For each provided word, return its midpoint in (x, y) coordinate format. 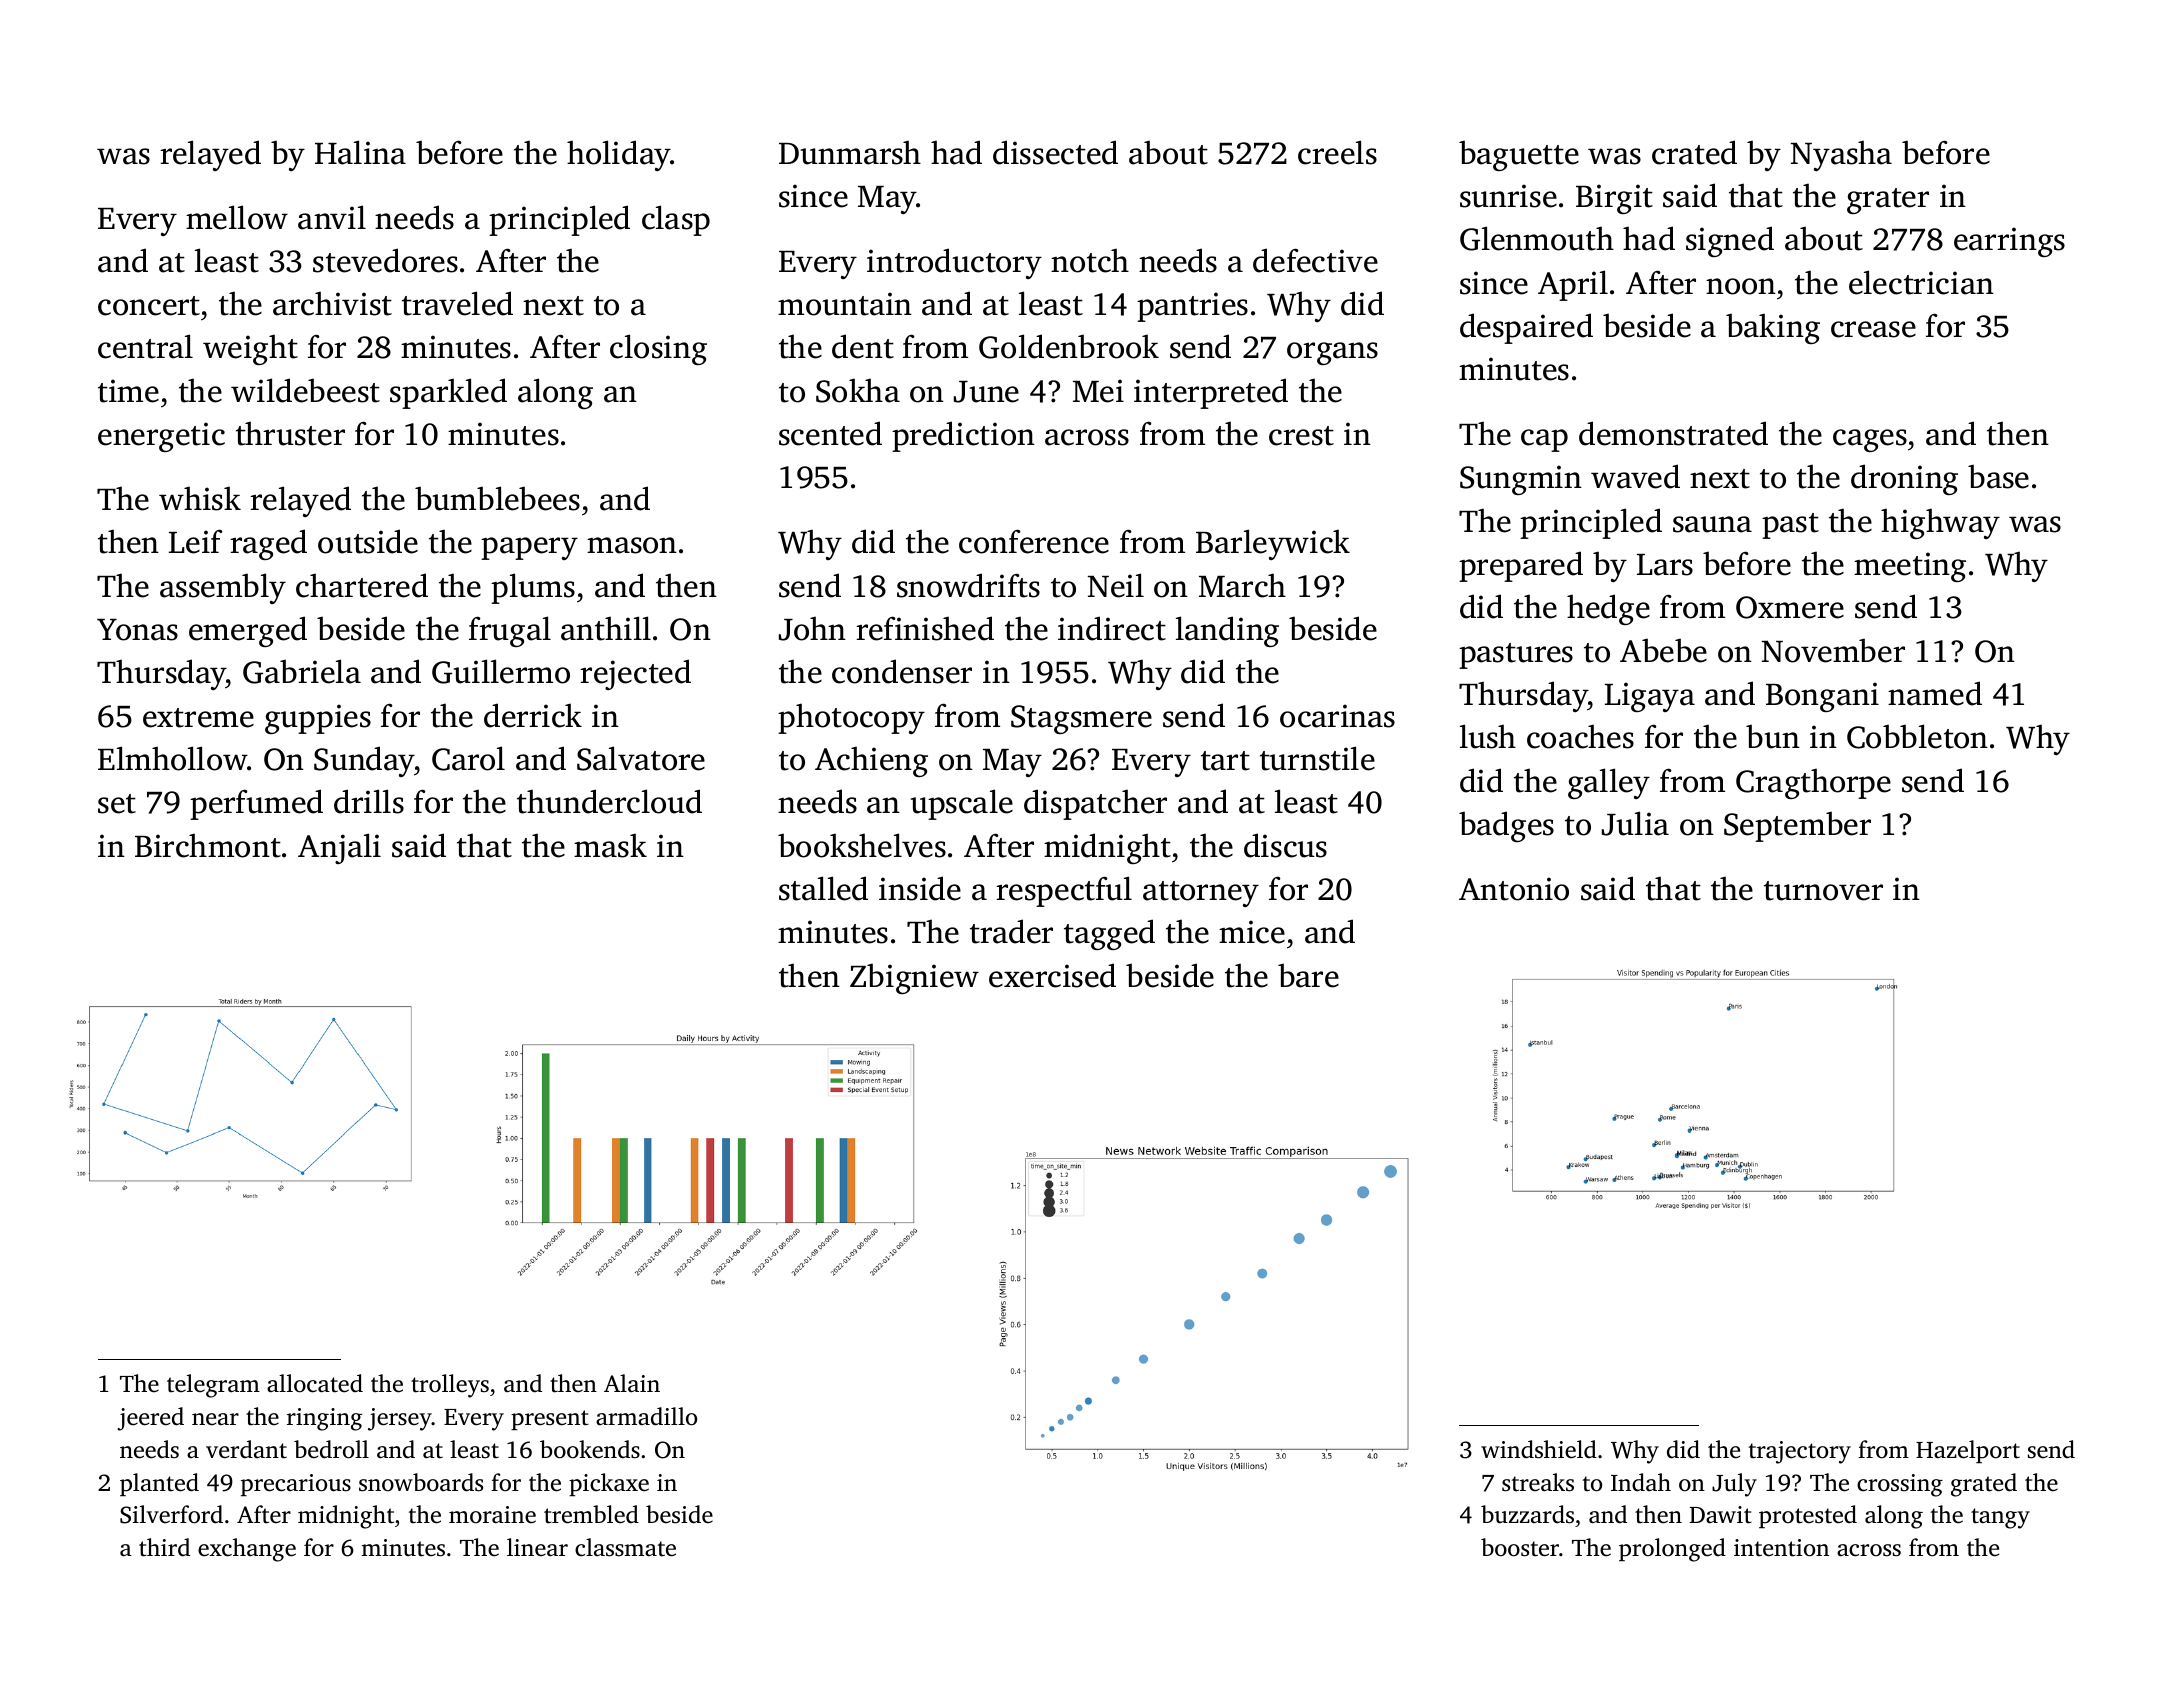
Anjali (339, 848)
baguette (1519, 155)
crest (1301, 436)
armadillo (646, 1416)
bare (1308, 975)
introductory (954, 263)
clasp (676, 220)
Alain (632, 1383)
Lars (1665, 565)
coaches (1580, 736)
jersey (400, 1419)
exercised (1052, 975)
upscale (962, 804)
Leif (196, 541)
